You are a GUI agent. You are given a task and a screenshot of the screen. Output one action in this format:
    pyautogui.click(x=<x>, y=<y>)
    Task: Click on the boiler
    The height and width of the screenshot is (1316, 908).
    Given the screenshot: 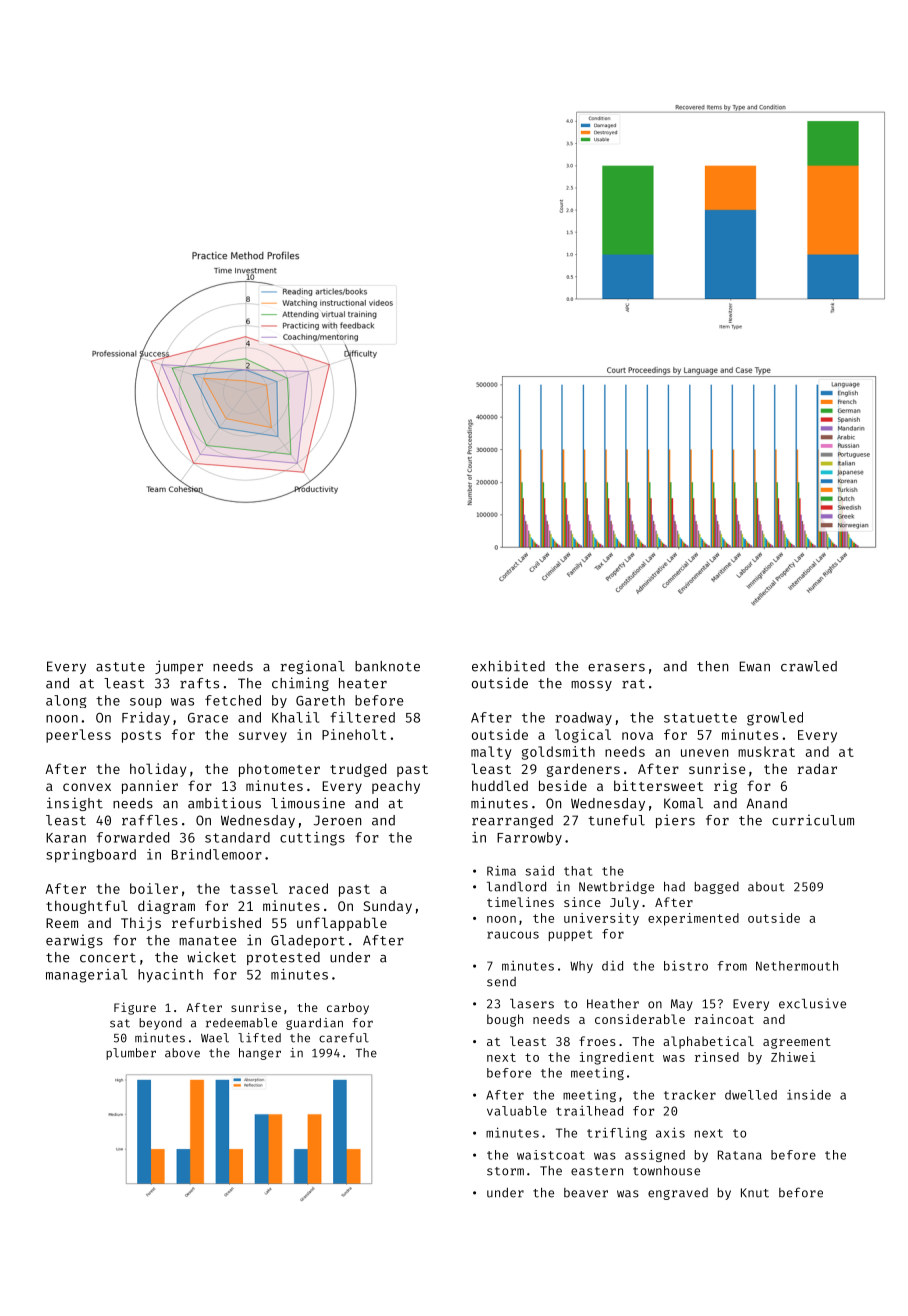 What is the action you would take?
    pyautogui.click(x=154, y=888)
